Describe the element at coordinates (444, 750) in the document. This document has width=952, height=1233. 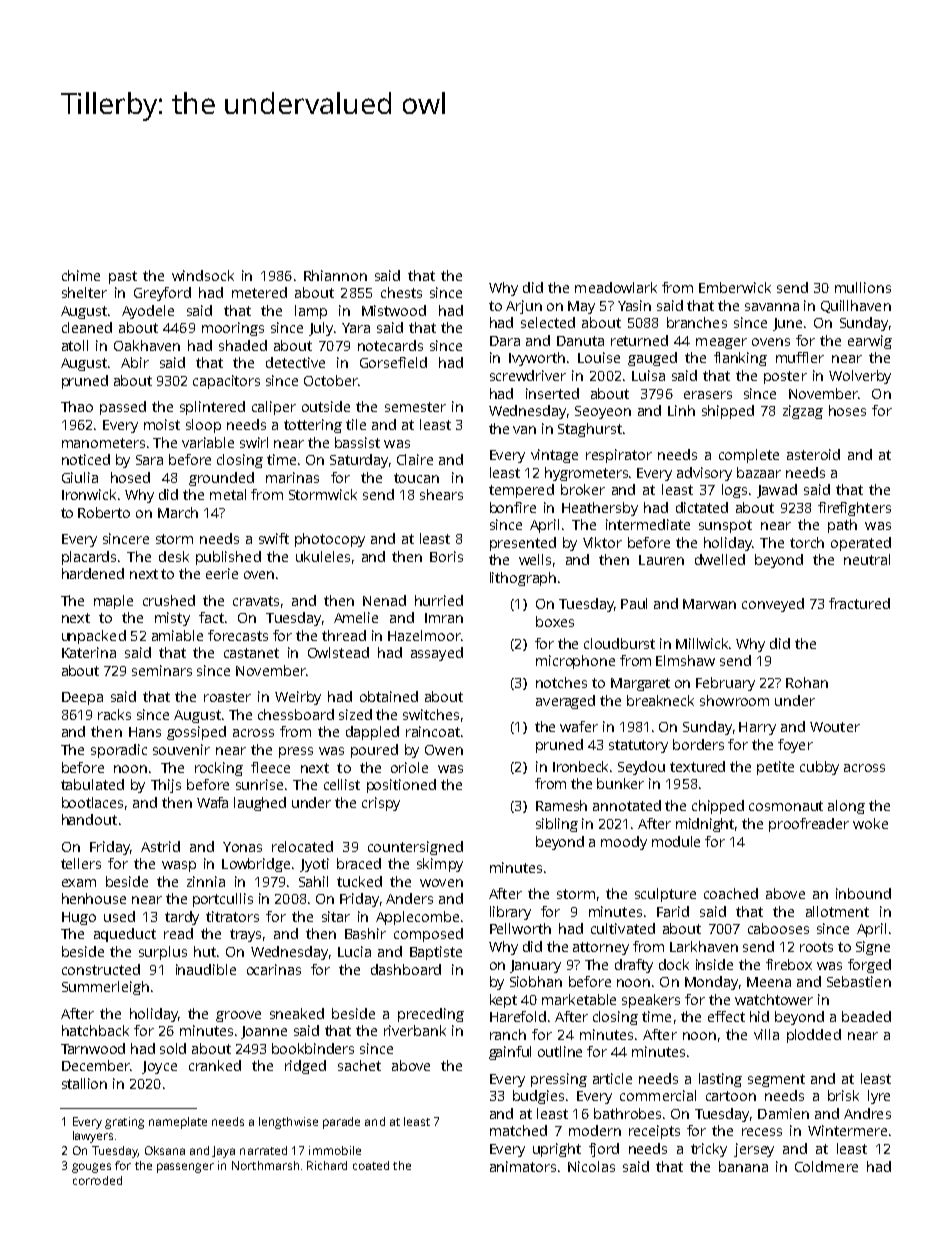
I see `Owen` at that location.
